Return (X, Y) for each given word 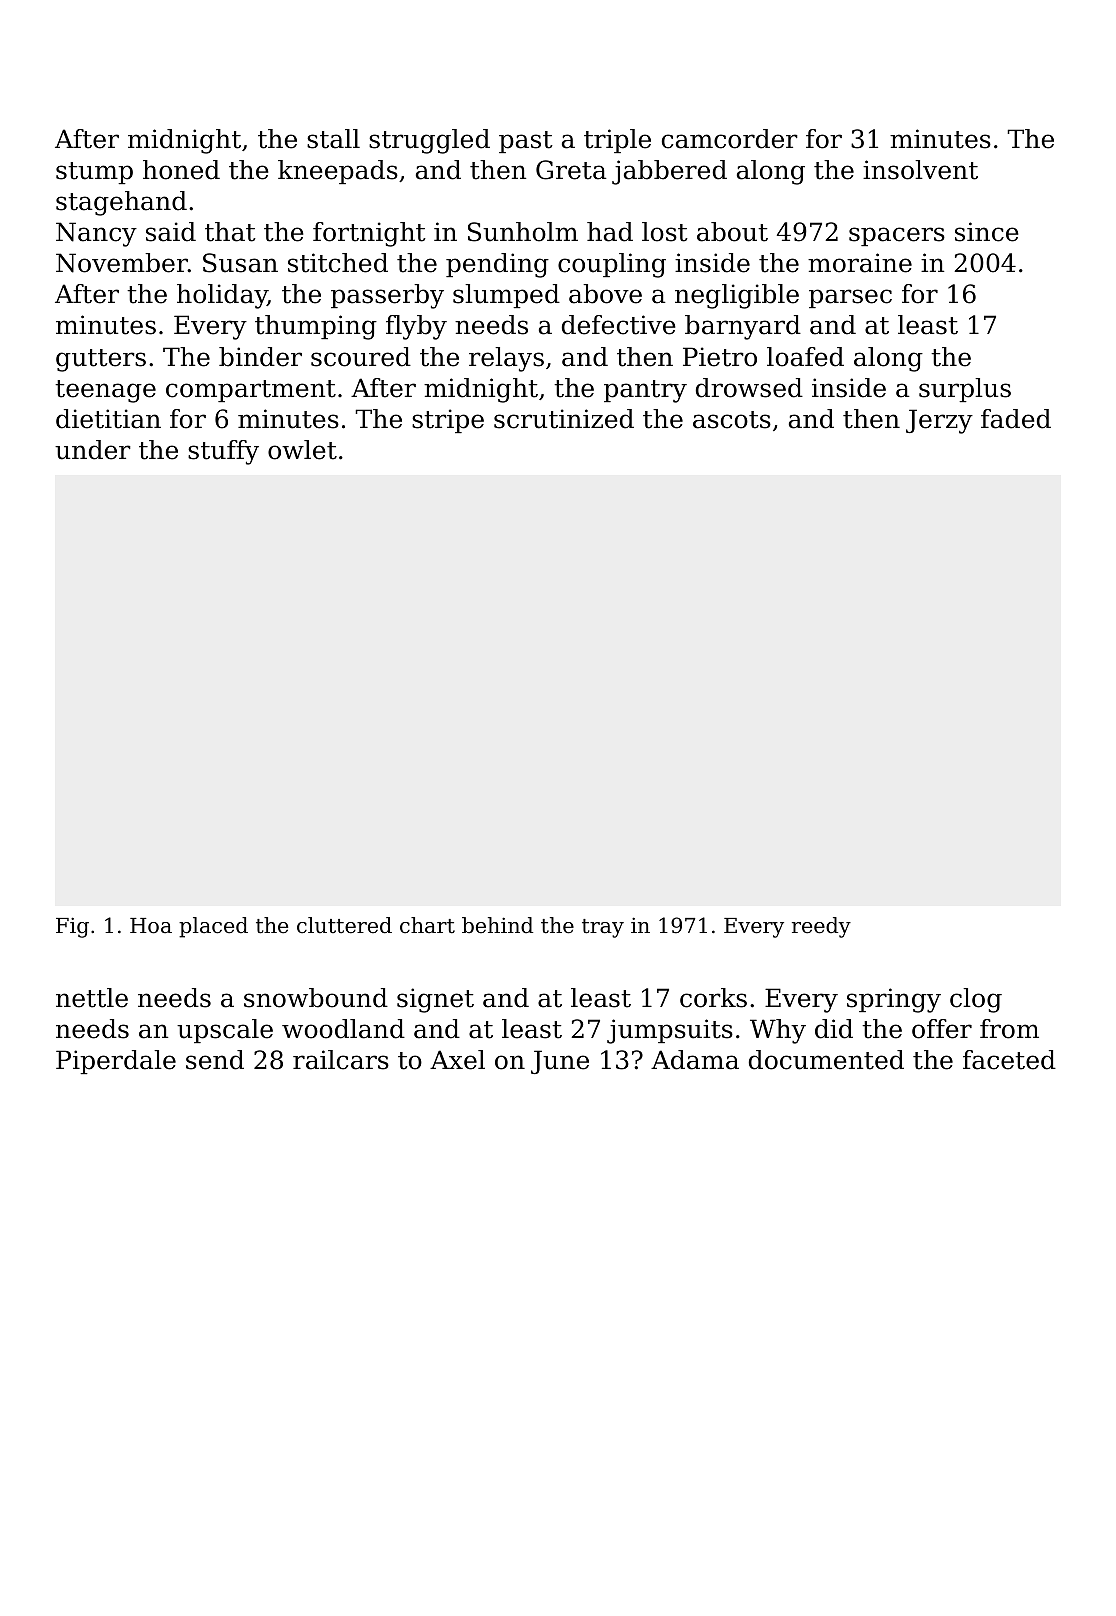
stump (94, 173)
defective (619, 325)
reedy (821, 927)
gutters (101, 360)
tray (603, 928)
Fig (72, 927)
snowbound (316, 998)
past (526, 142)
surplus (965, 390)
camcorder (730, 139)
